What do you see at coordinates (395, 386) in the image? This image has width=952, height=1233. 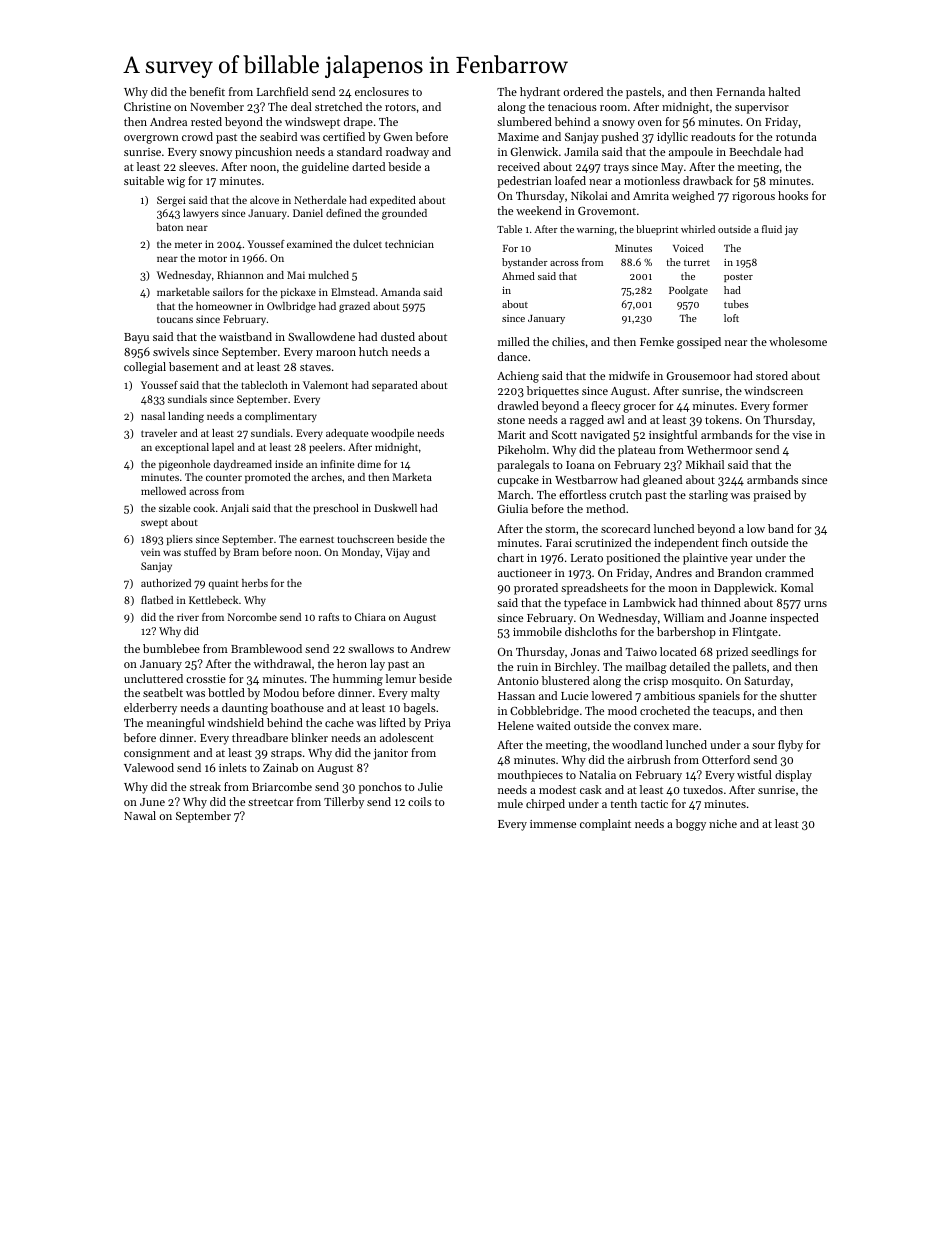 I see `separated` at bounding box center [395, 386].
